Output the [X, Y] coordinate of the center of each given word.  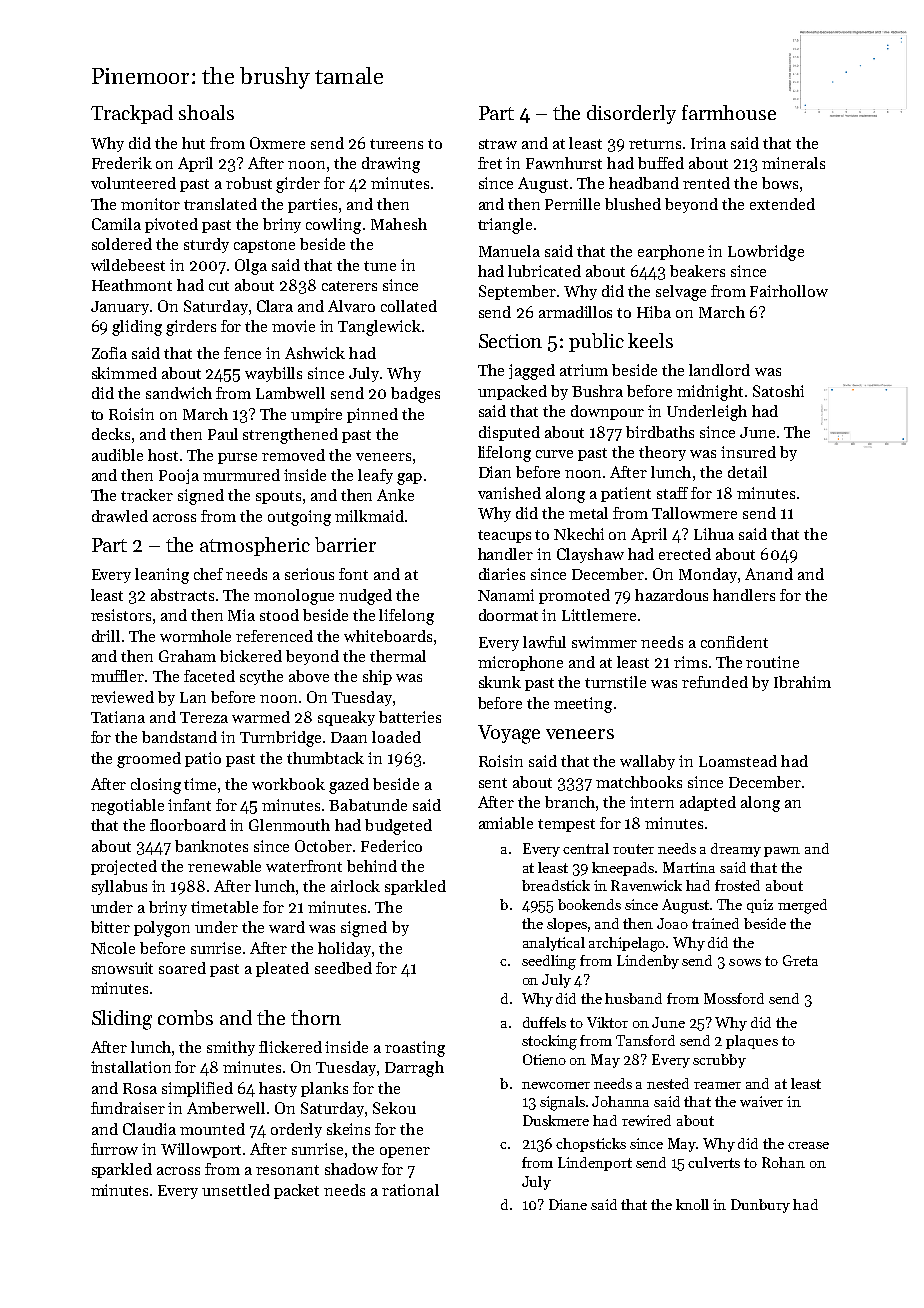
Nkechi [579, 534]
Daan [349, 737]
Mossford [734, 998]
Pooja [179, 476]
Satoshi [778, 391]
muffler [117, 676]
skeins [348, 1129]
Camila [116, 224]
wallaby [647, 762]
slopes [567, 925]
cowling [333, 226]
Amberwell [226, 1108]
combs [185, 1017]
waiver [761, 1101]
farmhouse [729, 112]
